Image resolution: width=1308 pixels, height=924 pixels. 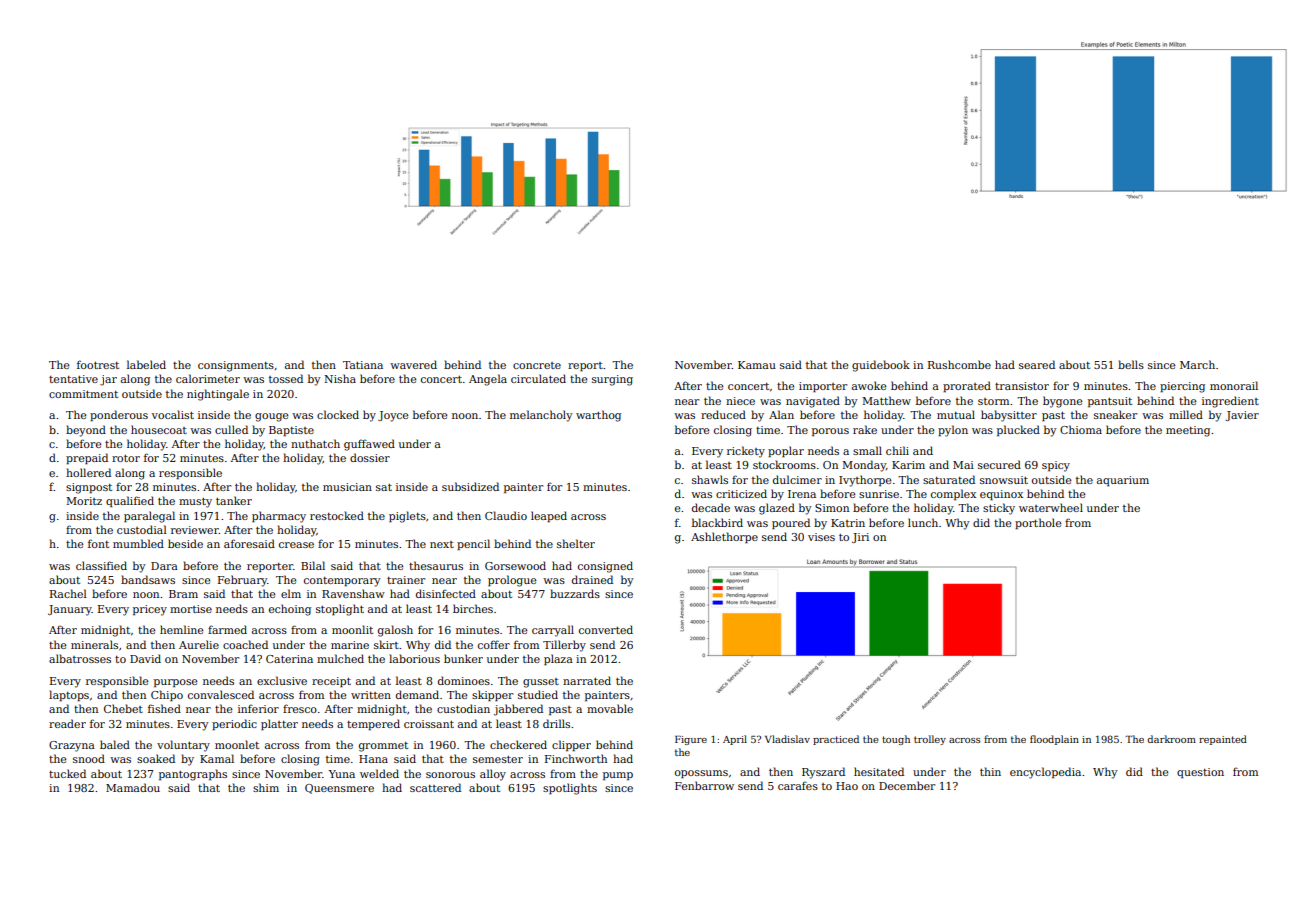 What do you see at coordinates (68, 593) in the page?
I see `Rachel` at bounding box center [68, 593].
